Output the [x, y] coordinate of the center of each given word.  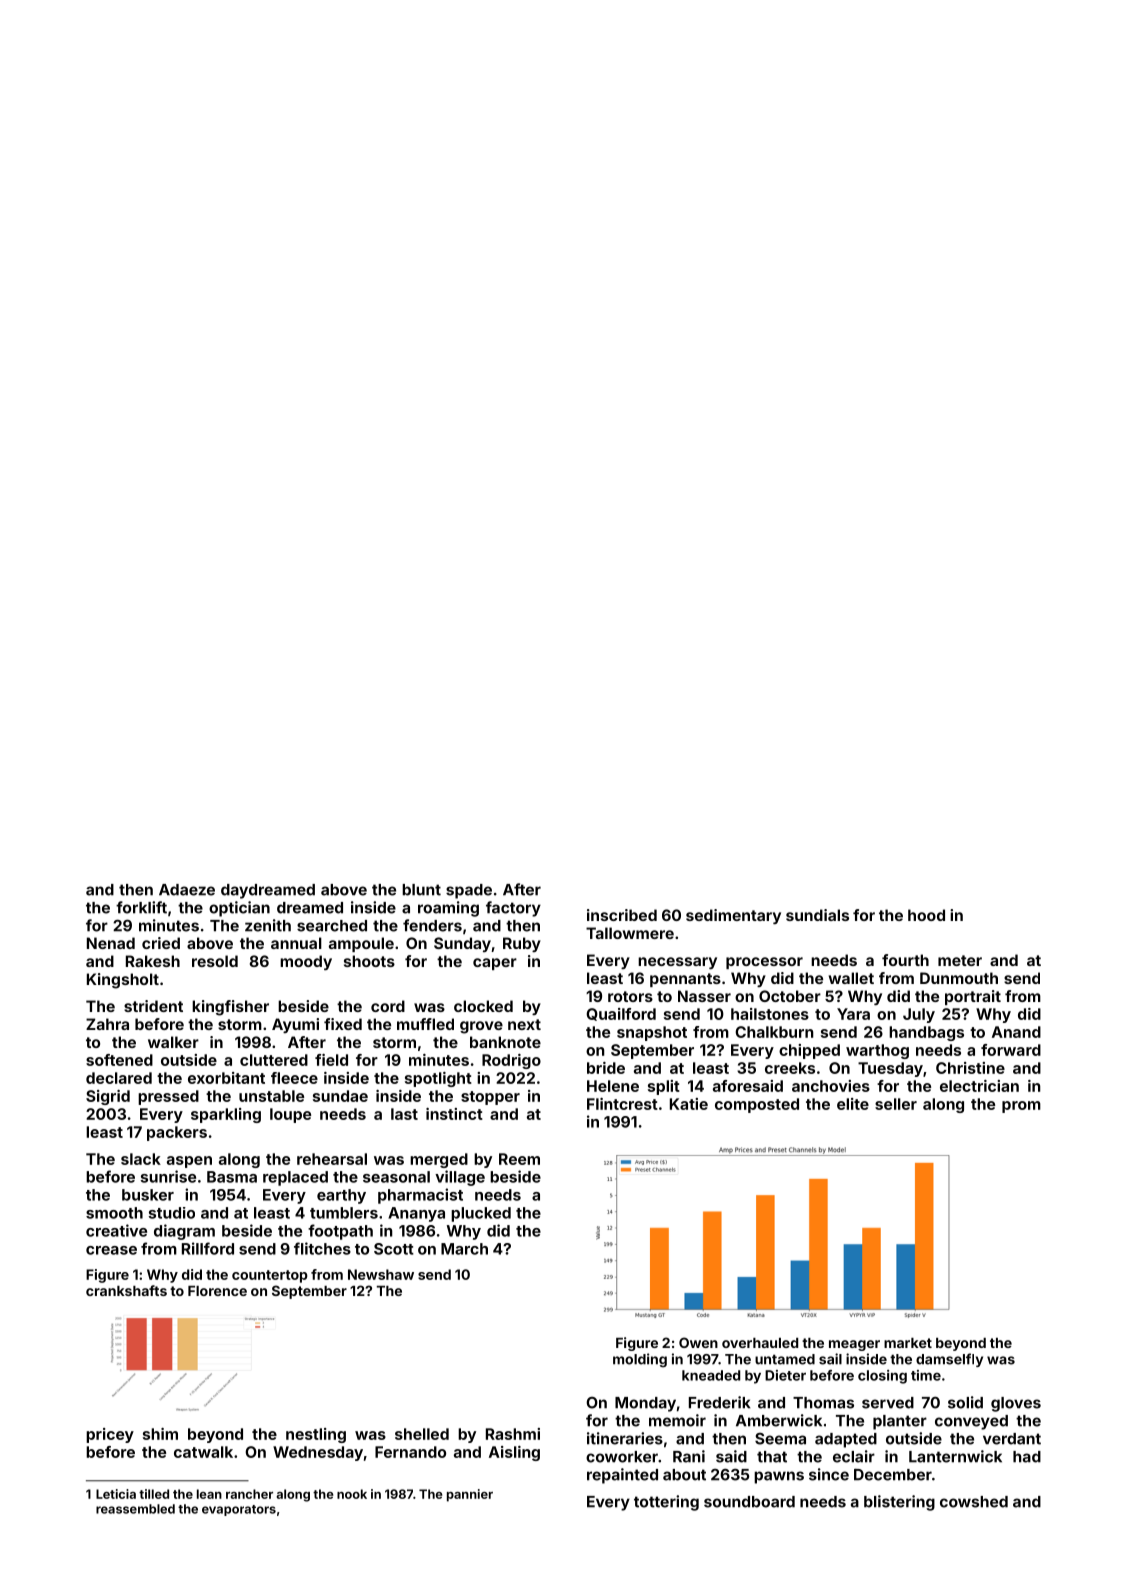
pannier [470, 1495]
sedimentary [733, 916]
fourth [905, 960]
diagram [184, 1232]
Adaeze [187, 890]
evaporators [239, 1510]
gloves [1016, 1404]
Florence [217, 1291]
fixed [343, 1024]
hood [926, 915]
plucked [481, 1214]
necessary [677, 963]
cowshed [974, 1502]
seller [896, 1104]
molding [640, 1360]
